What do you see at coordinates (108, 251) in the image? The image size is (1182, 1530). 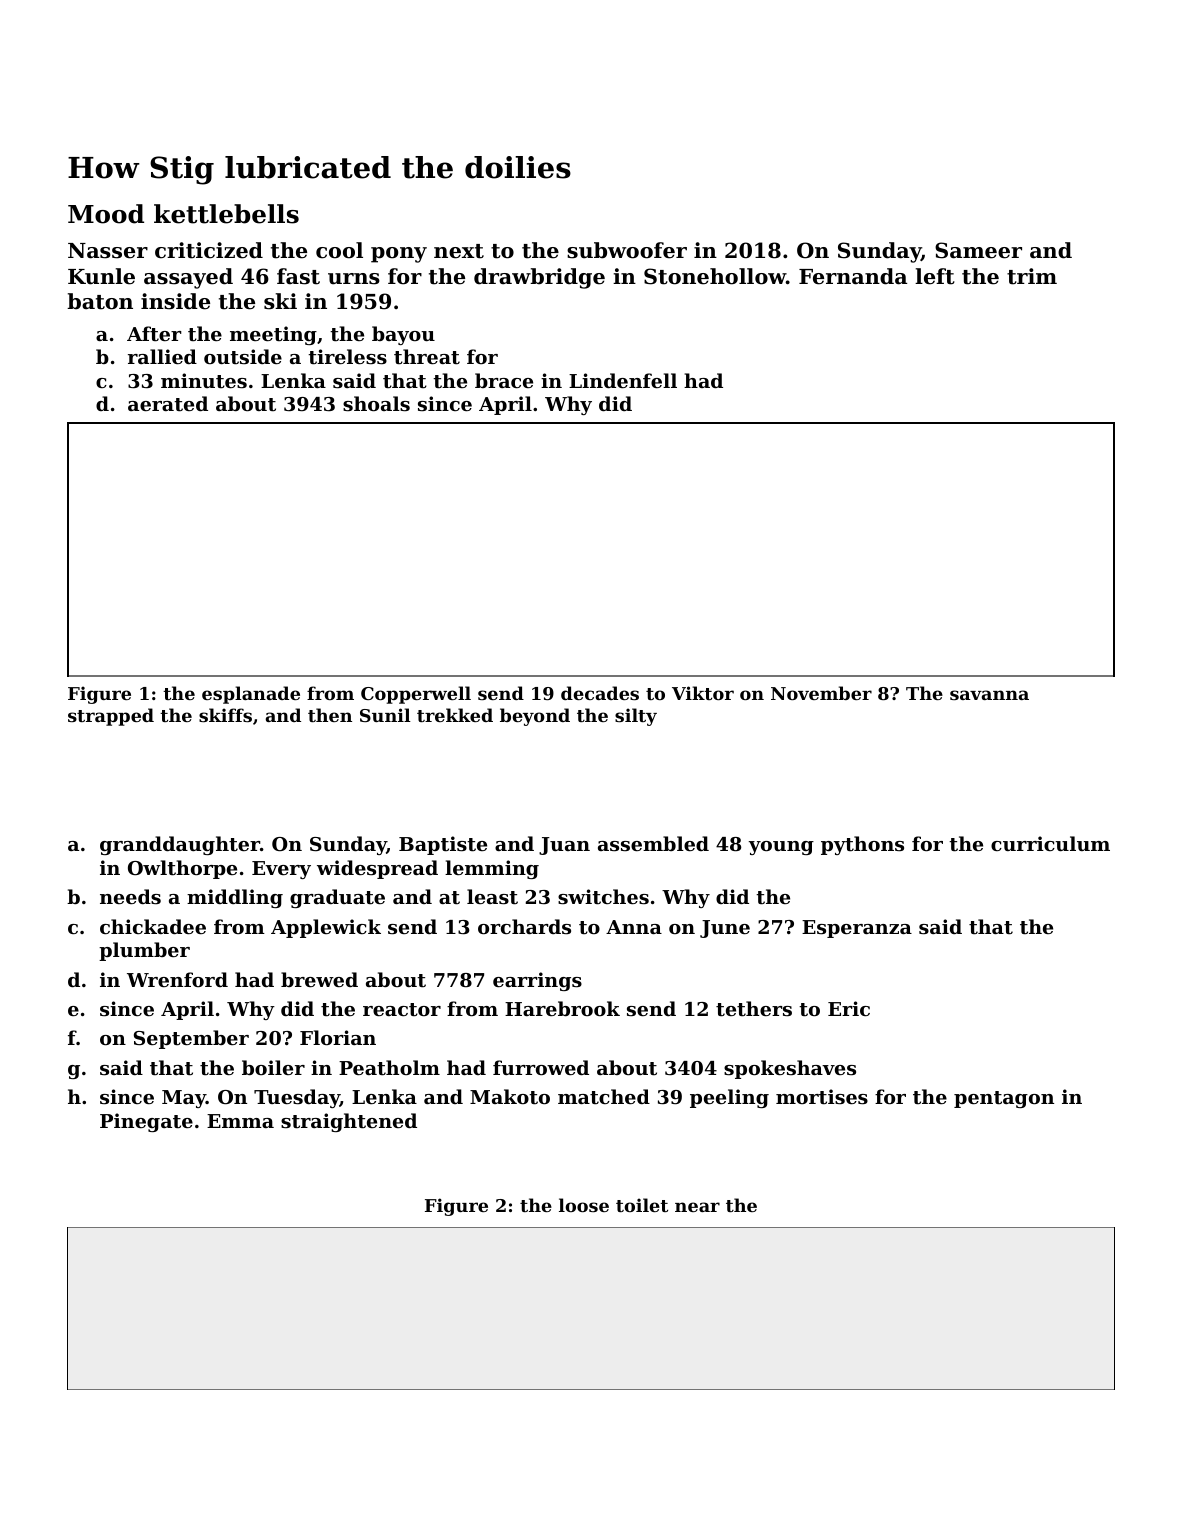 I see `Nasser` at bounding box center [108, 251].
